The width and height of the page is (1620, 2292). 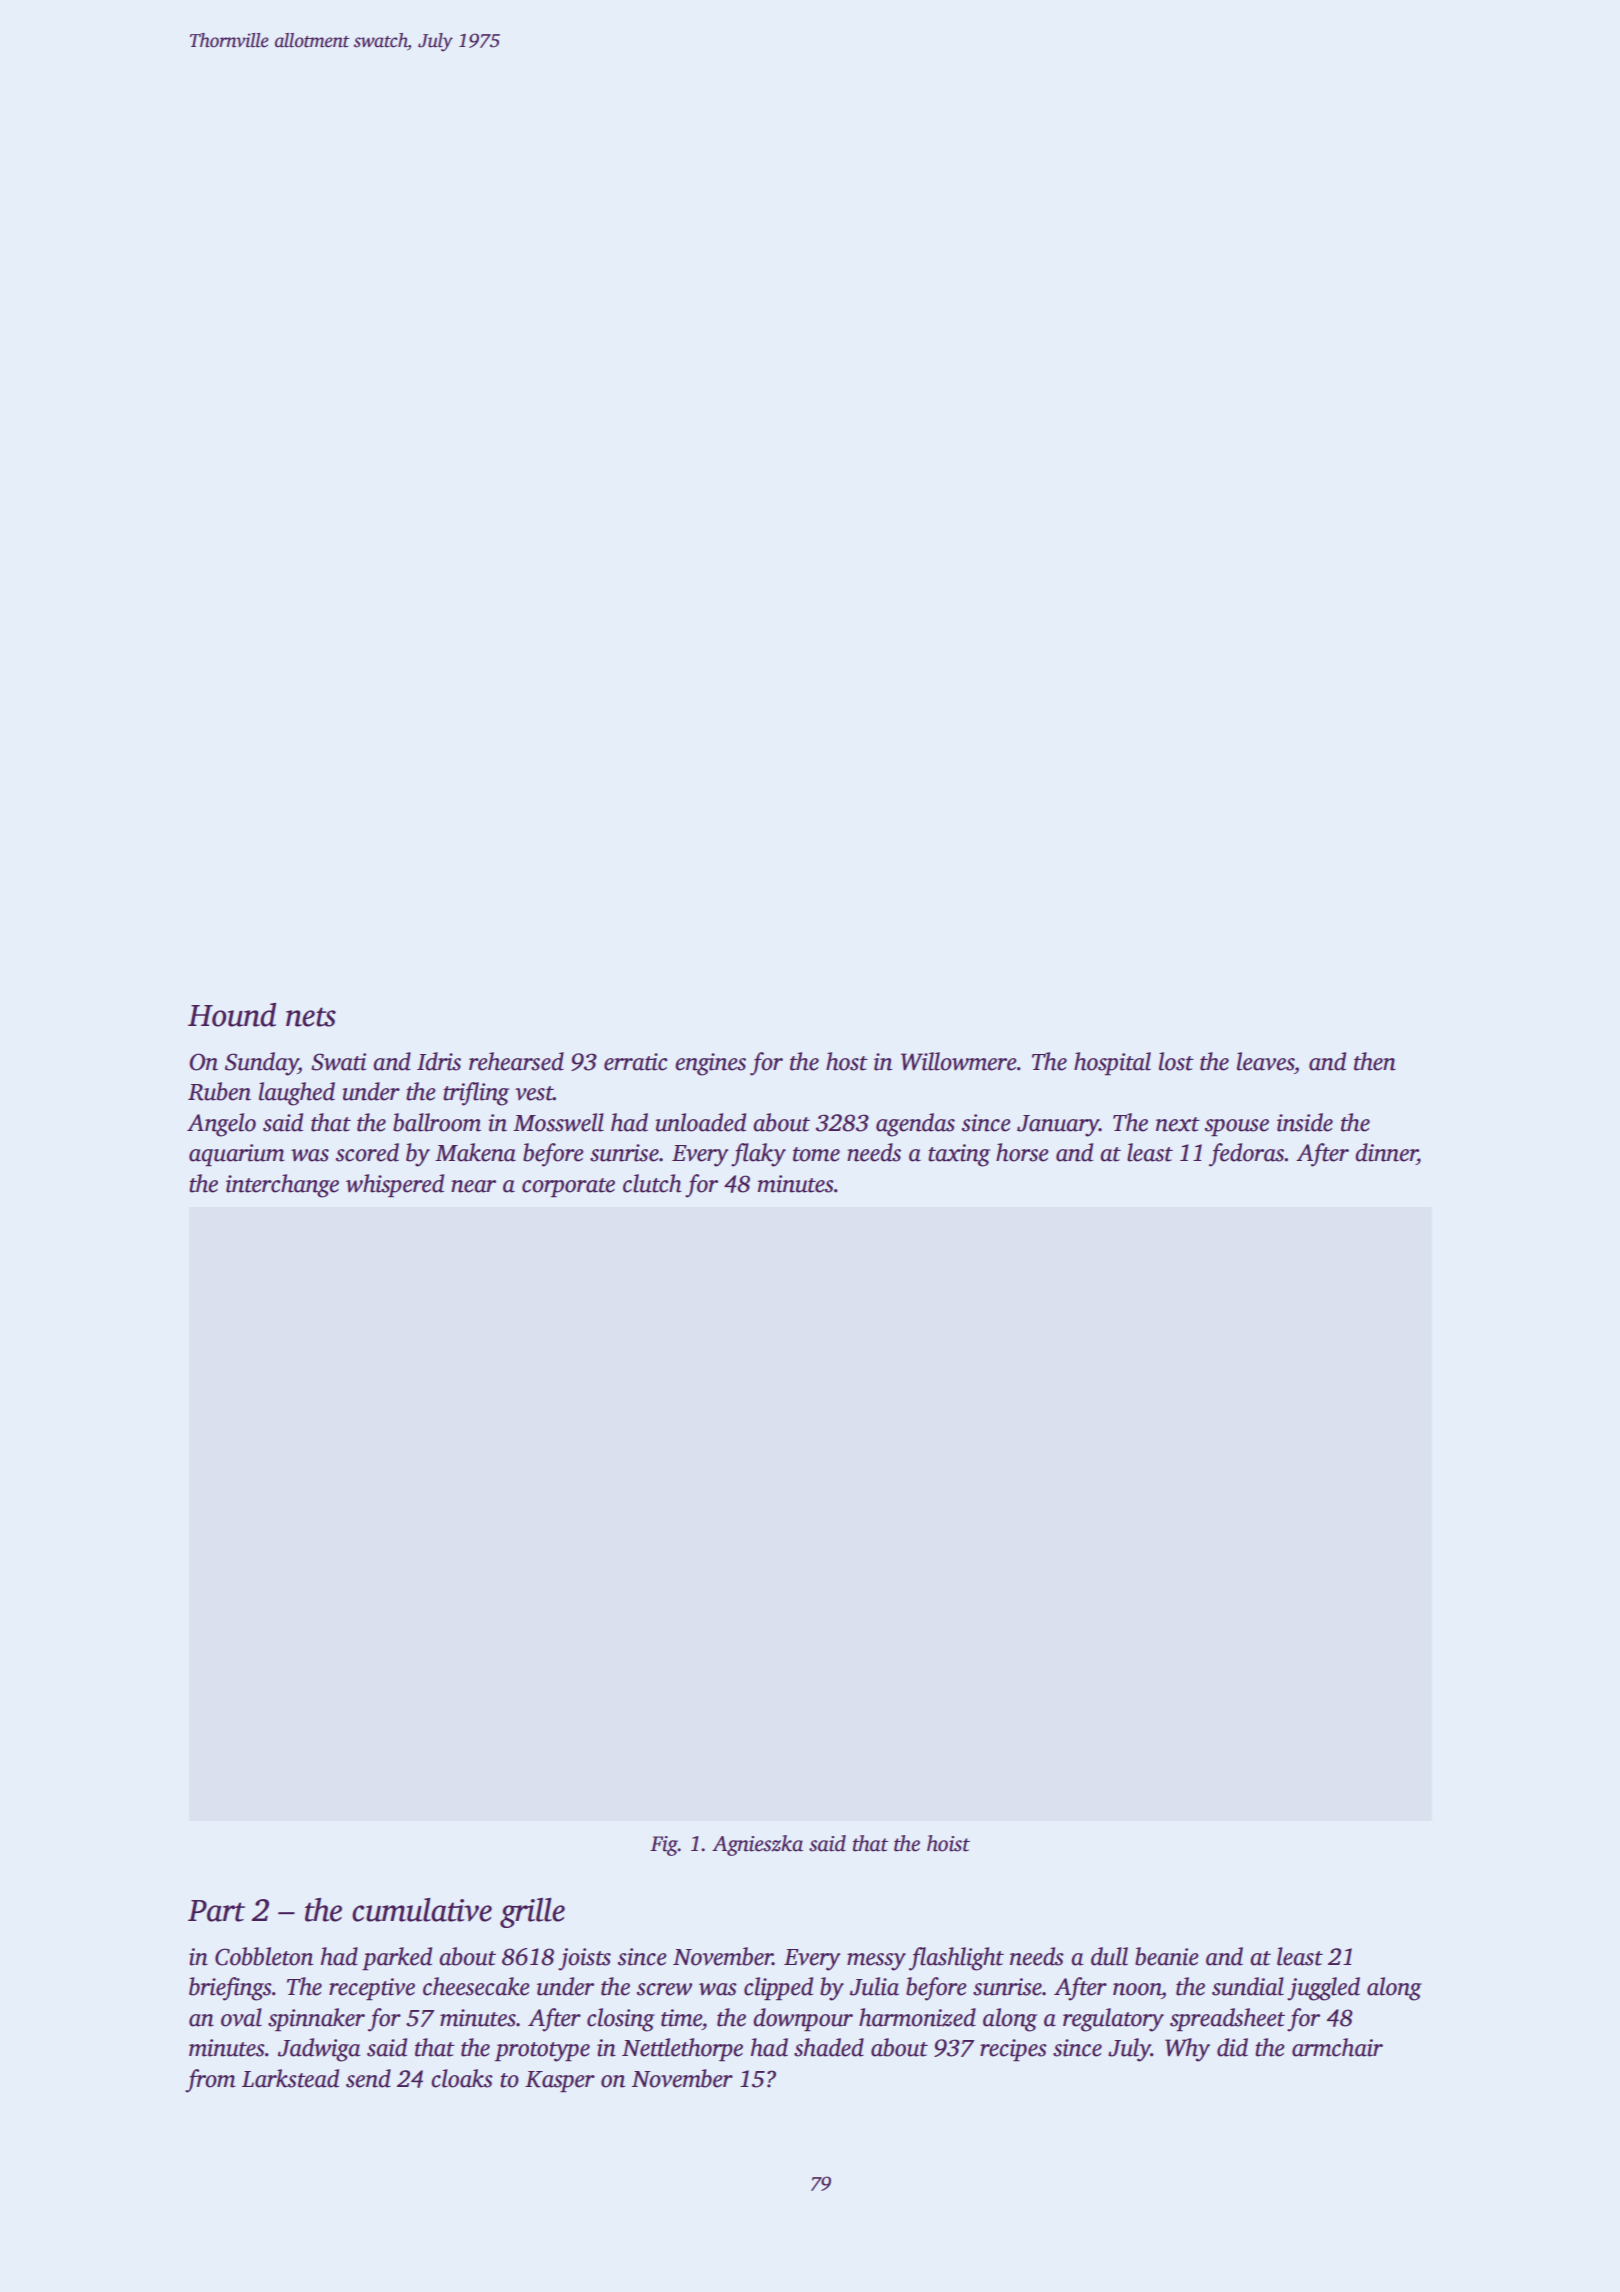 I want to click on Kasper, so click(x=560, y=2081).
